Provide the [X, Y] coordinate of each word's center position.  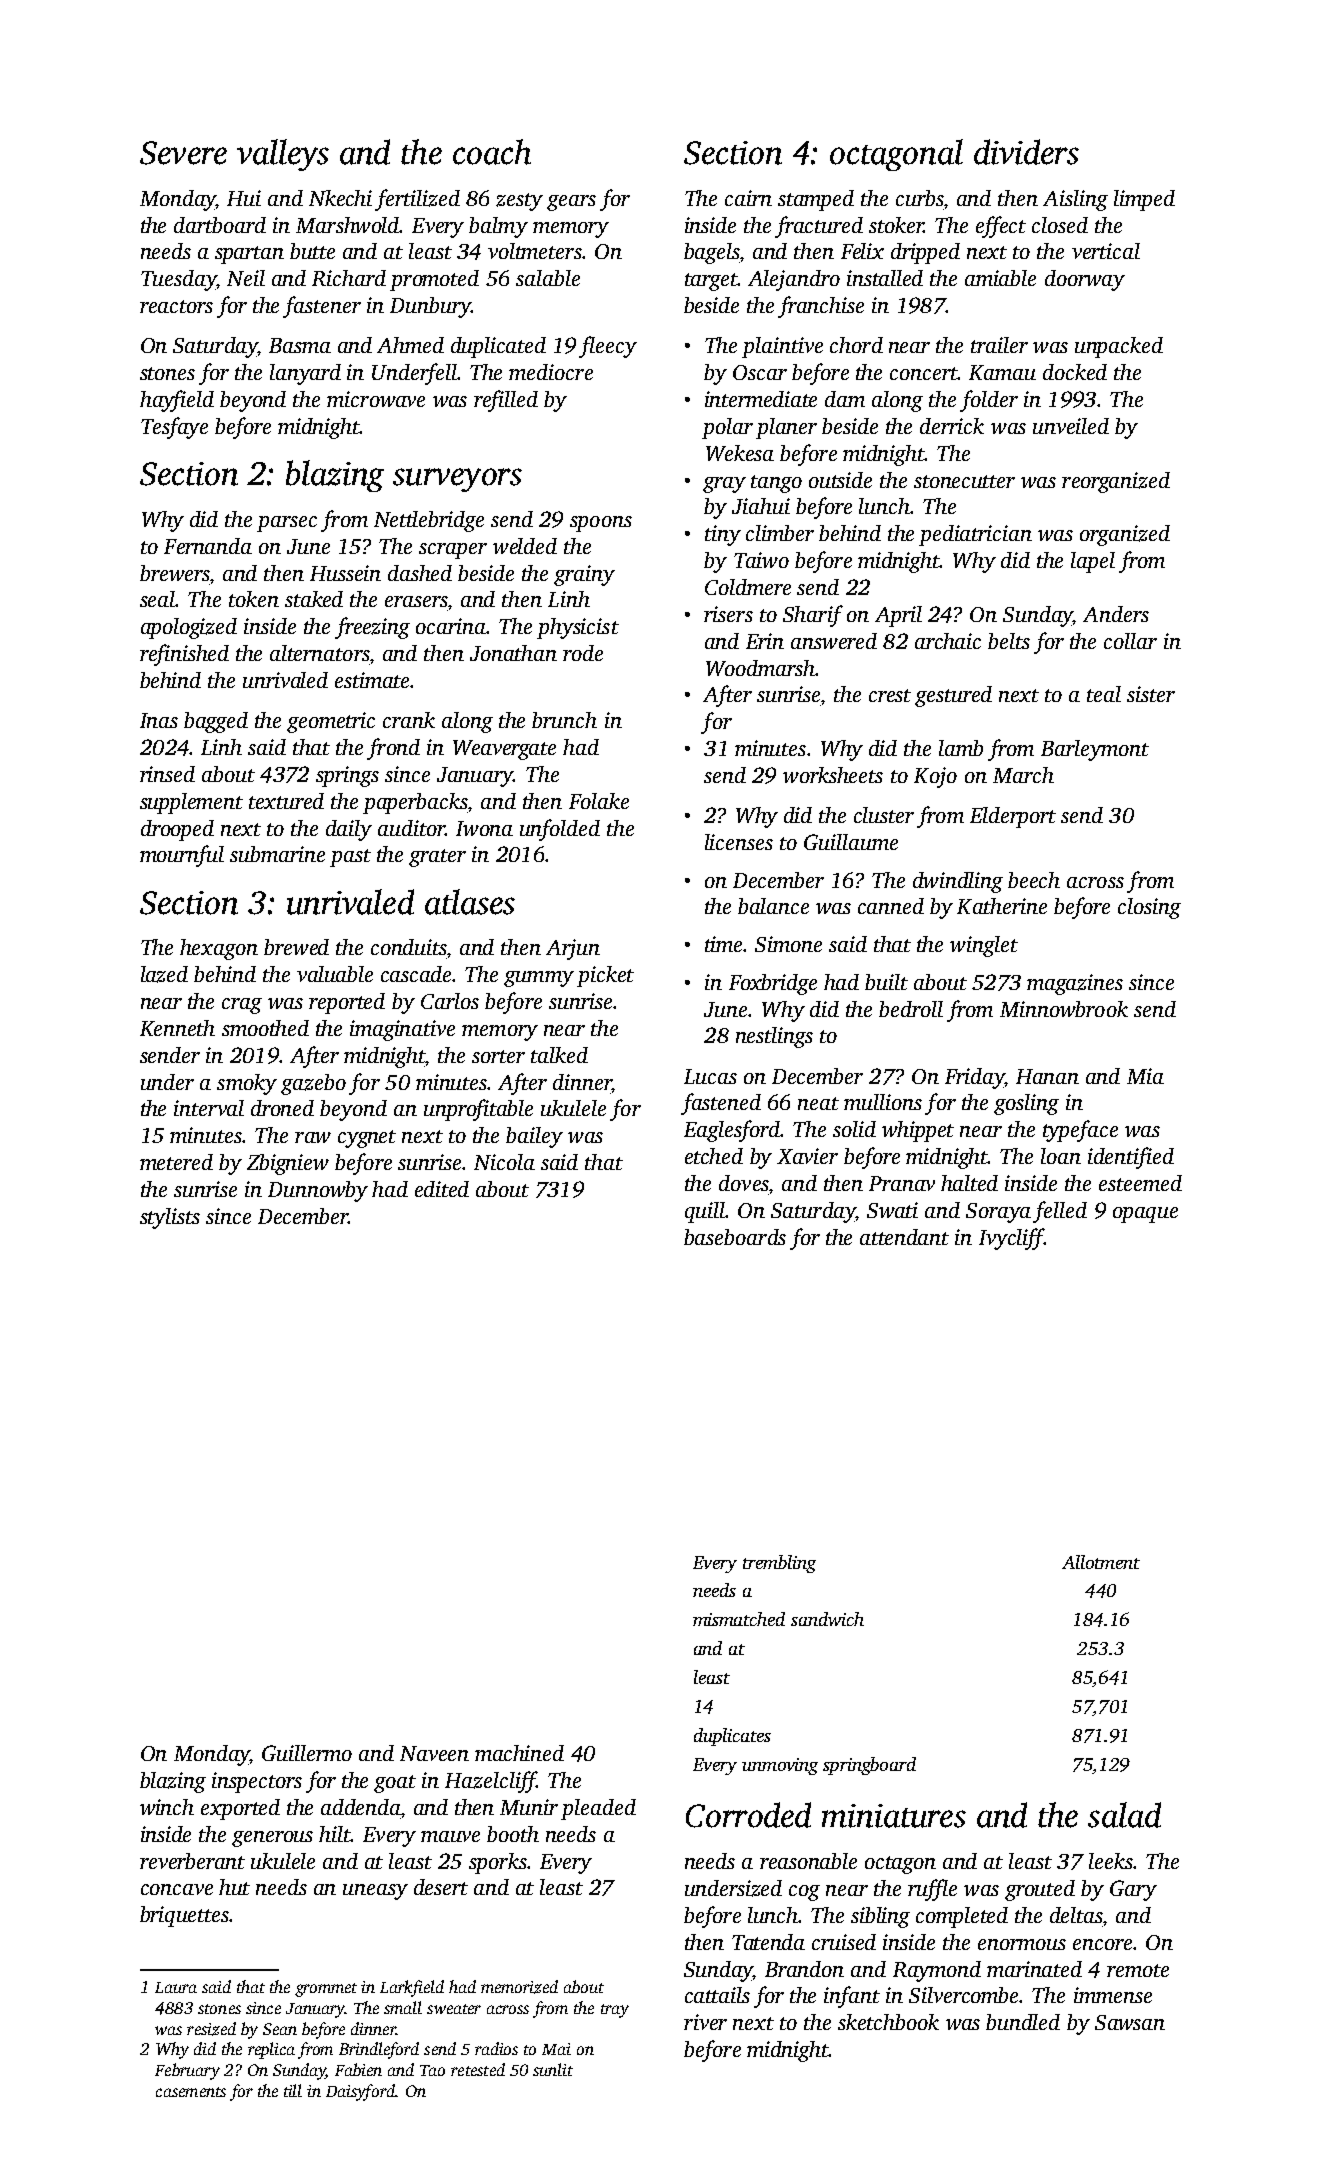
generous [272, 1839]
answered [834, 641]
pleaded [598, 1809]
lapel [1093, 562]
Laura [176, 1987]
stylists [170, 1218]
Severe [183, 153]
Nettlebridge [429, 521]
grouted [1040, 1890]
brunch [564, 720]
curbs [919, 198]
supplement [191, 803]
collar [1130, 641]
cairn [748, 198]
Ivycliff [1011, 1239]
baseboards [735, 1237]
